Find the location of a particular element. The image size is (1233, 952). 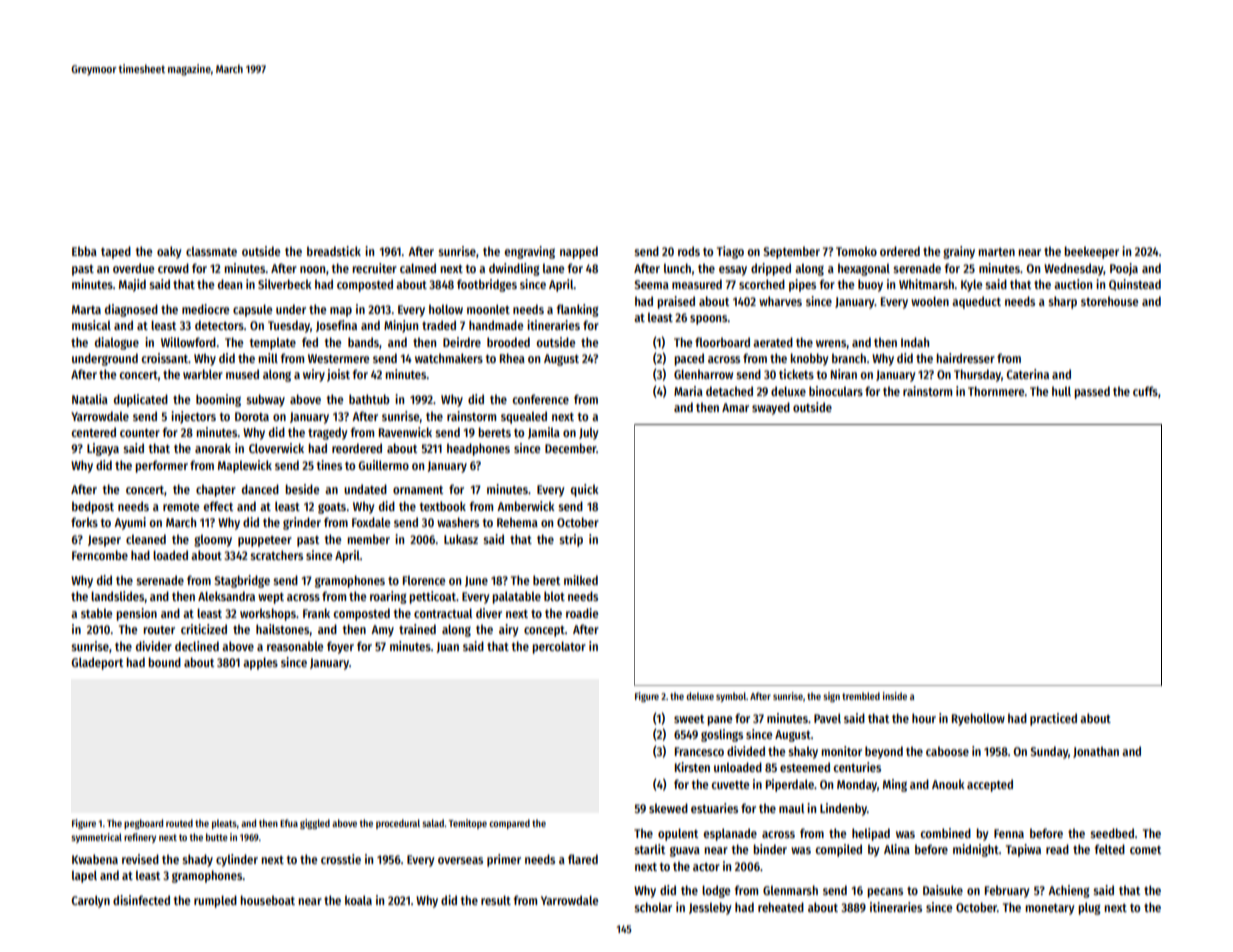

Thornmere is located at coordinates (996, 391).
